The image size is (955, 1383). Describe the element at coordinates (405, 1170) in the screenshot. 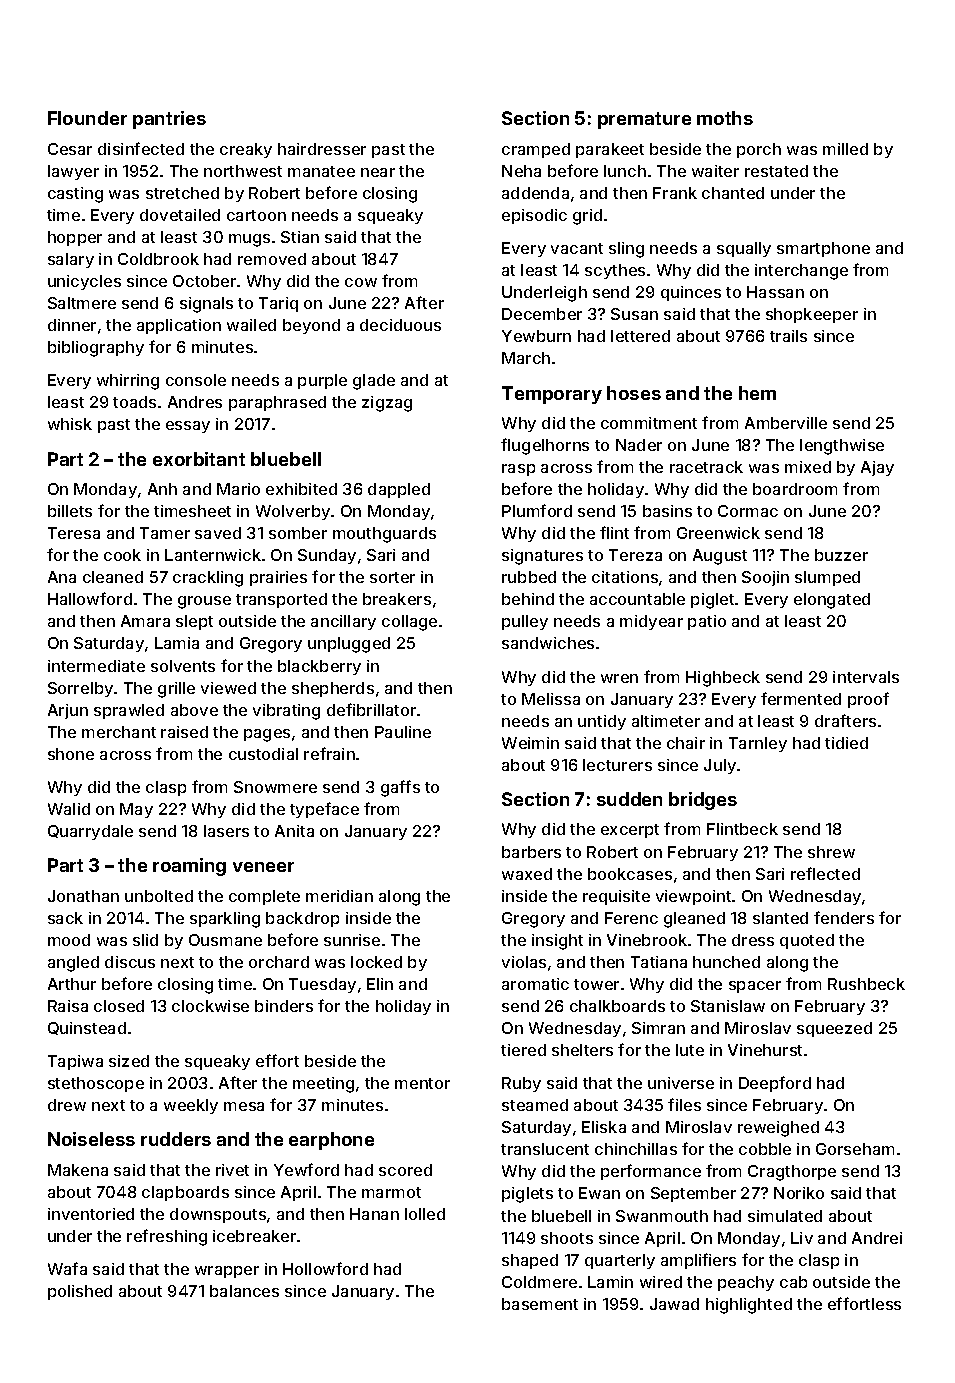

I see `scored` at that location.
